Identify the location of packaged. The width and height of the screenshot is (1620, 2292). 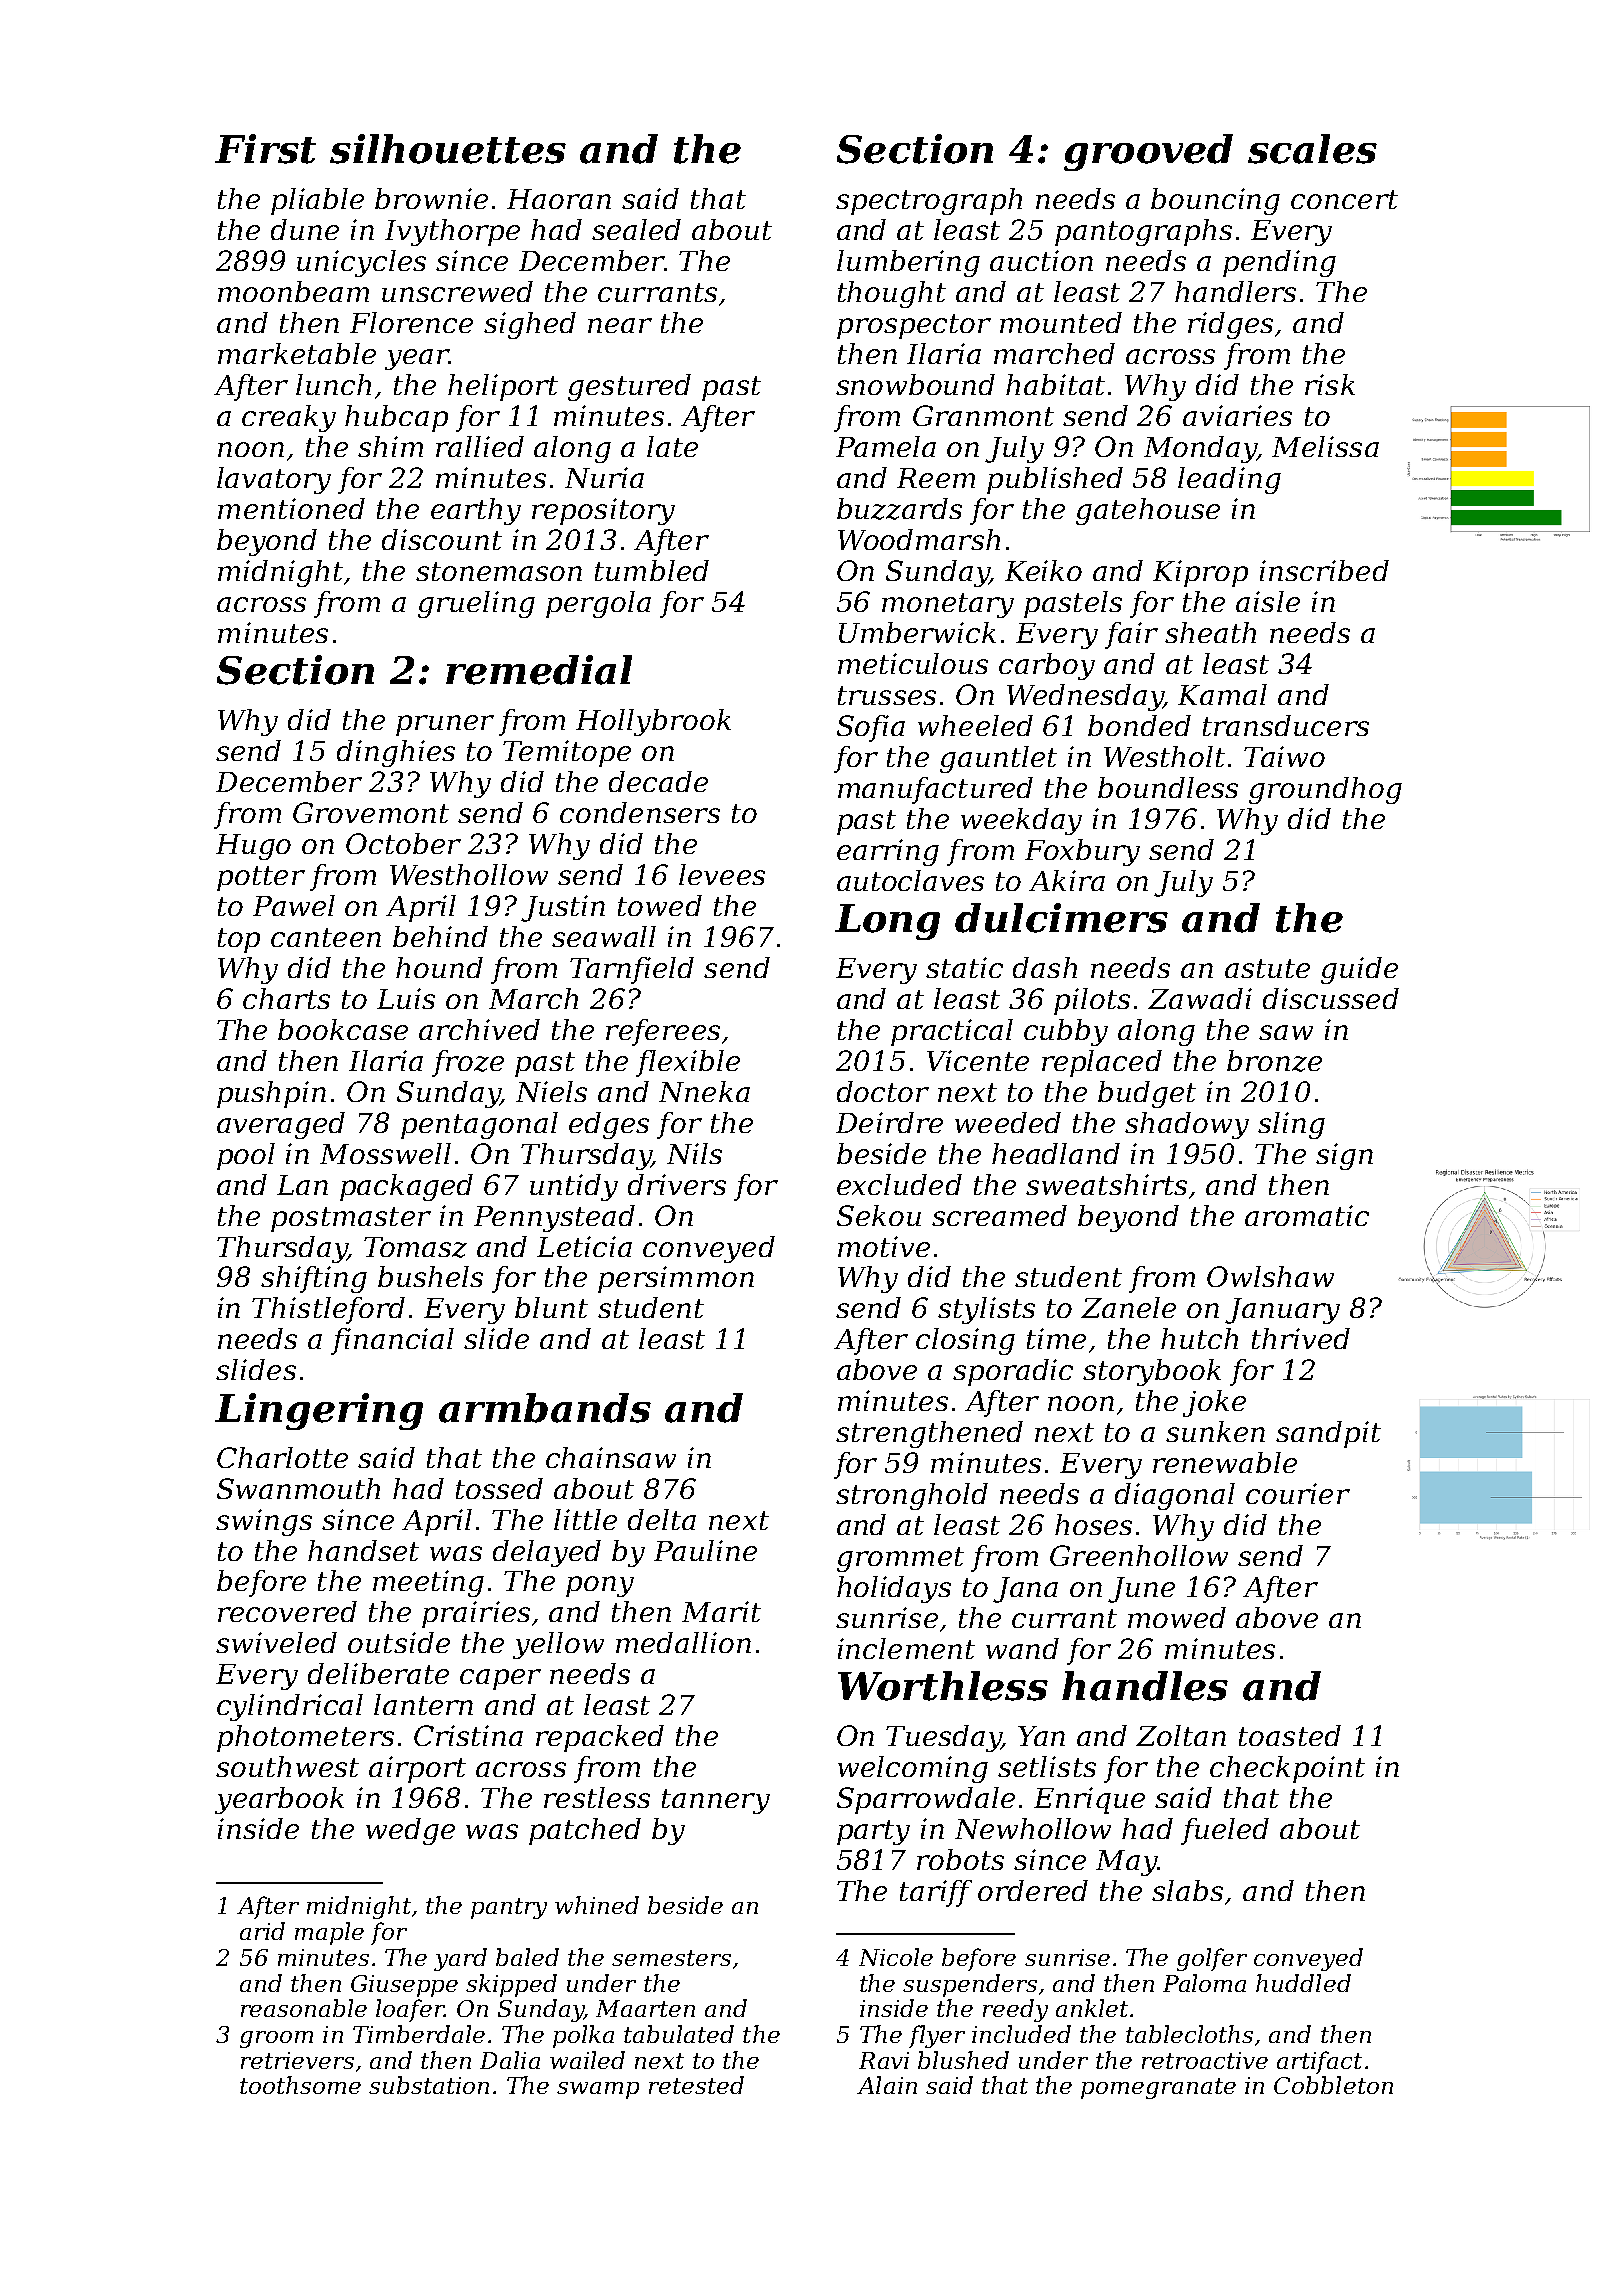
(406, 1187).
